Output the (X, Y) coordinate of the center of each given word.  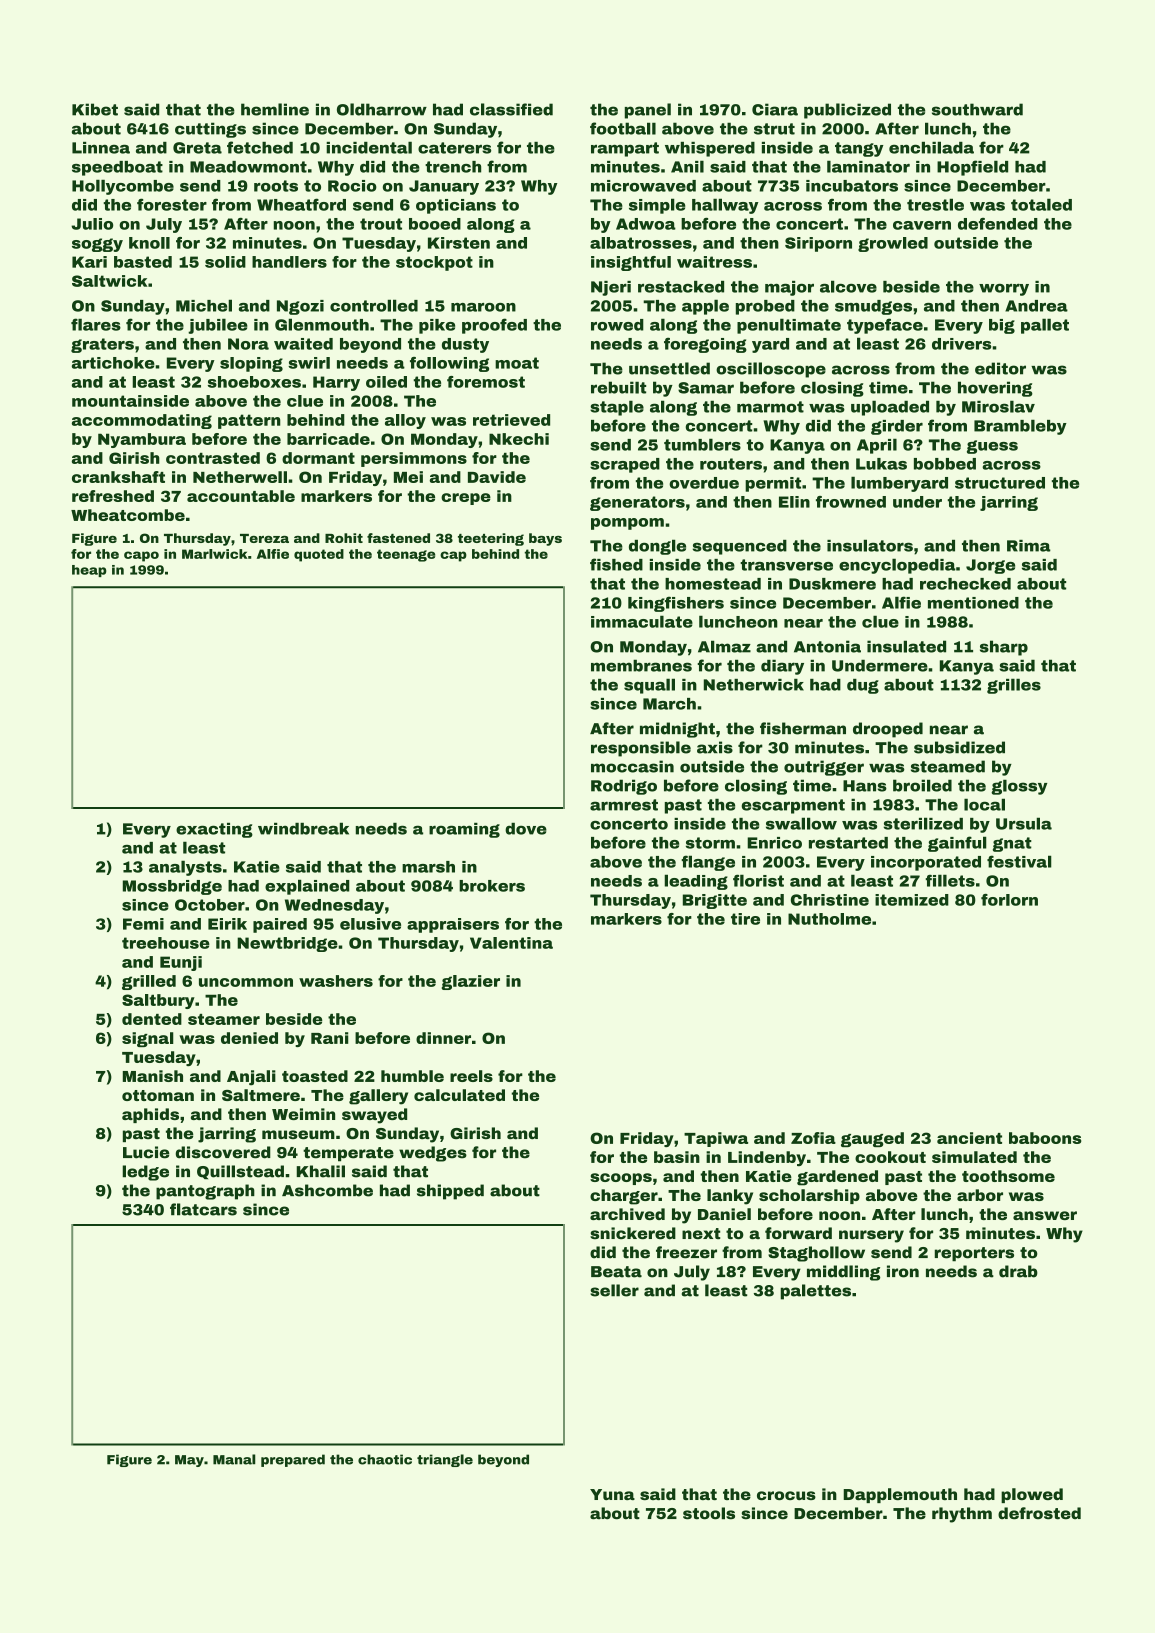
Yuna (612, 1494)
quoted (319, 555)
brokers (492, 886)
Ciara (775, 109)
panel (648, 111)
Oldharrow (382, 109)
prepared (293, 1460)
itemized (912, 900)
